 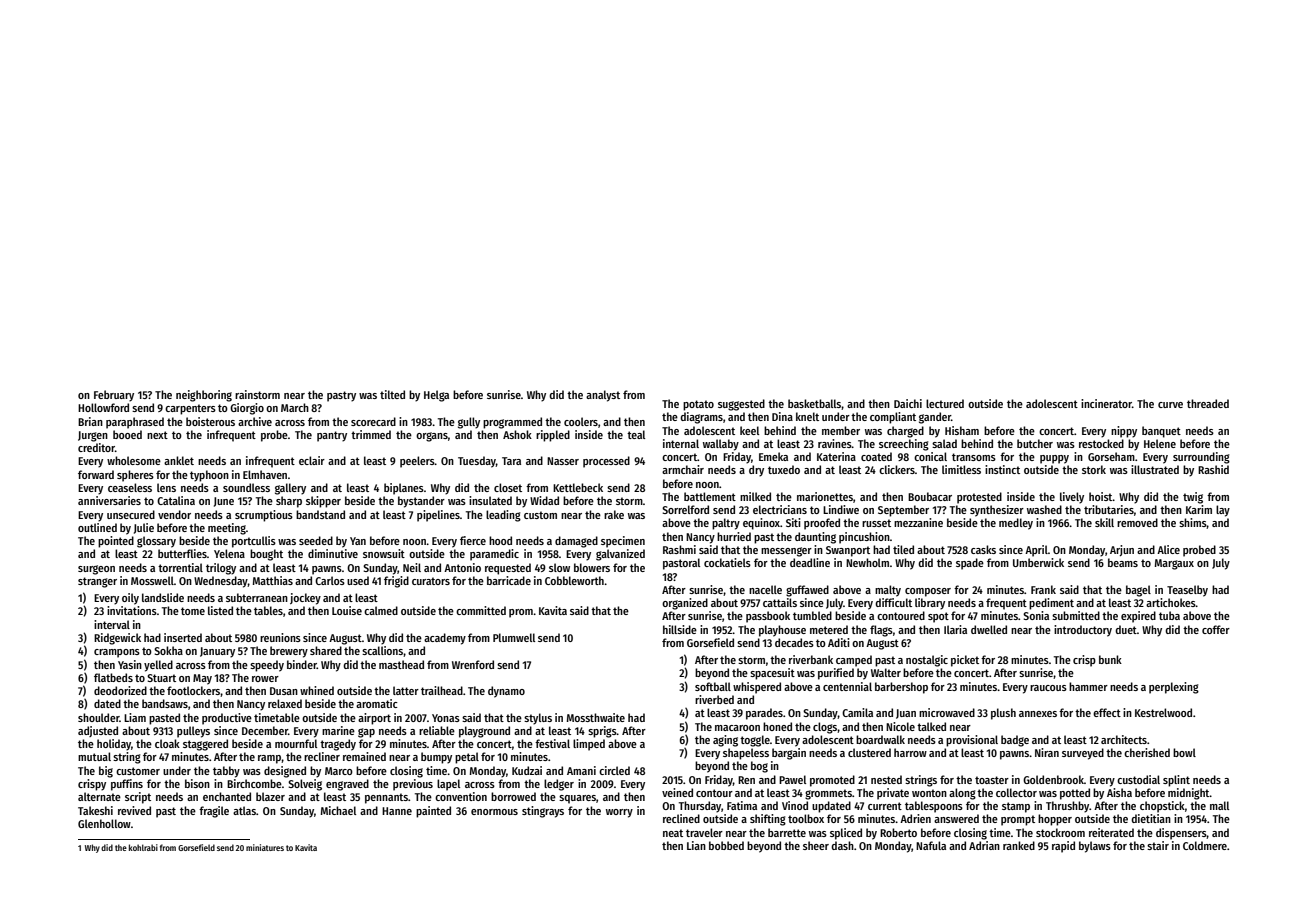 What do you see at coordinates (227, 719) in the image?
I see `productive` at bounding box center [227, 719].
